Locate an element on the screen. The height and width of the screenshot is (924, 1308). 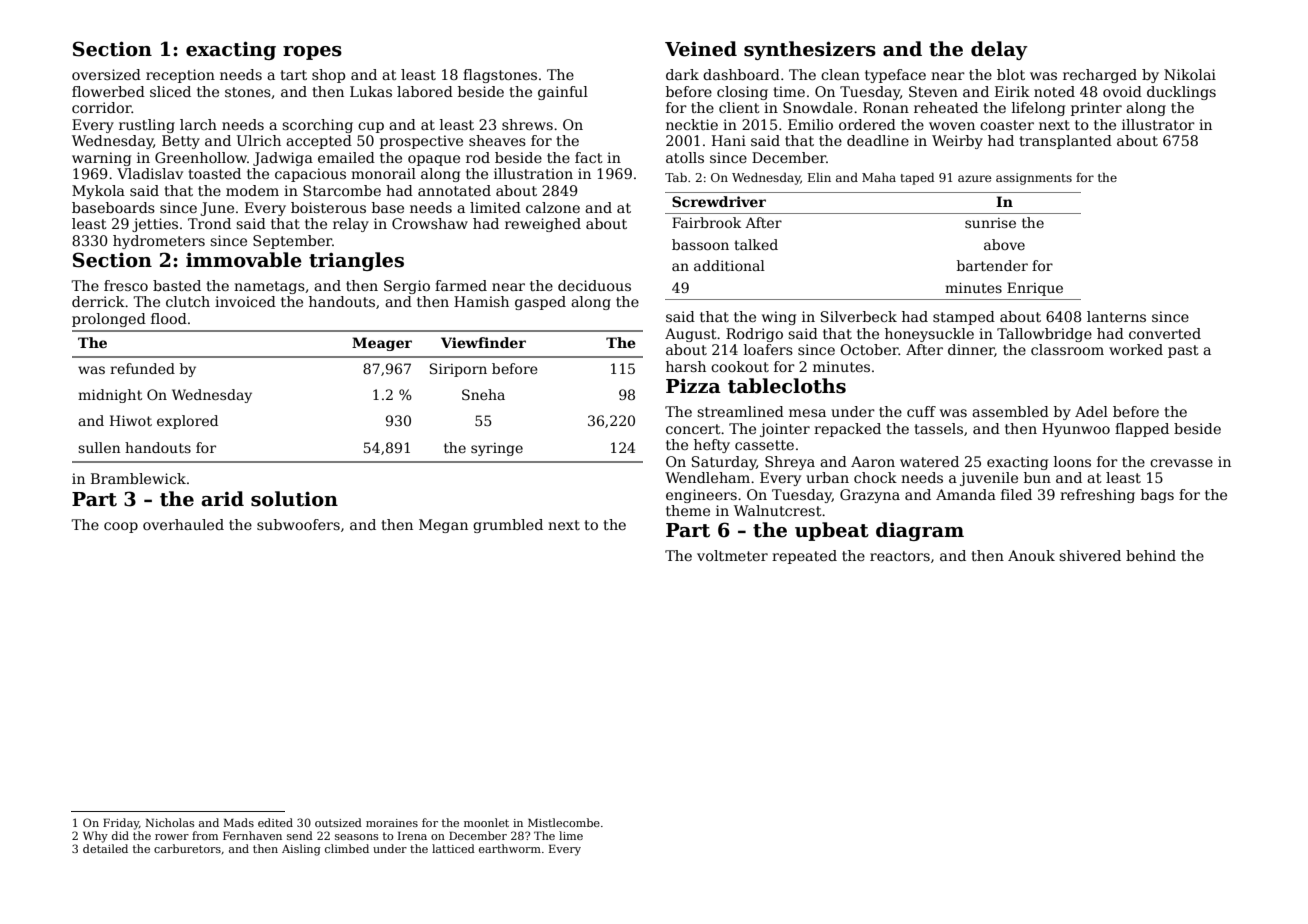
upbeat is located at coordinates (832, 531).
